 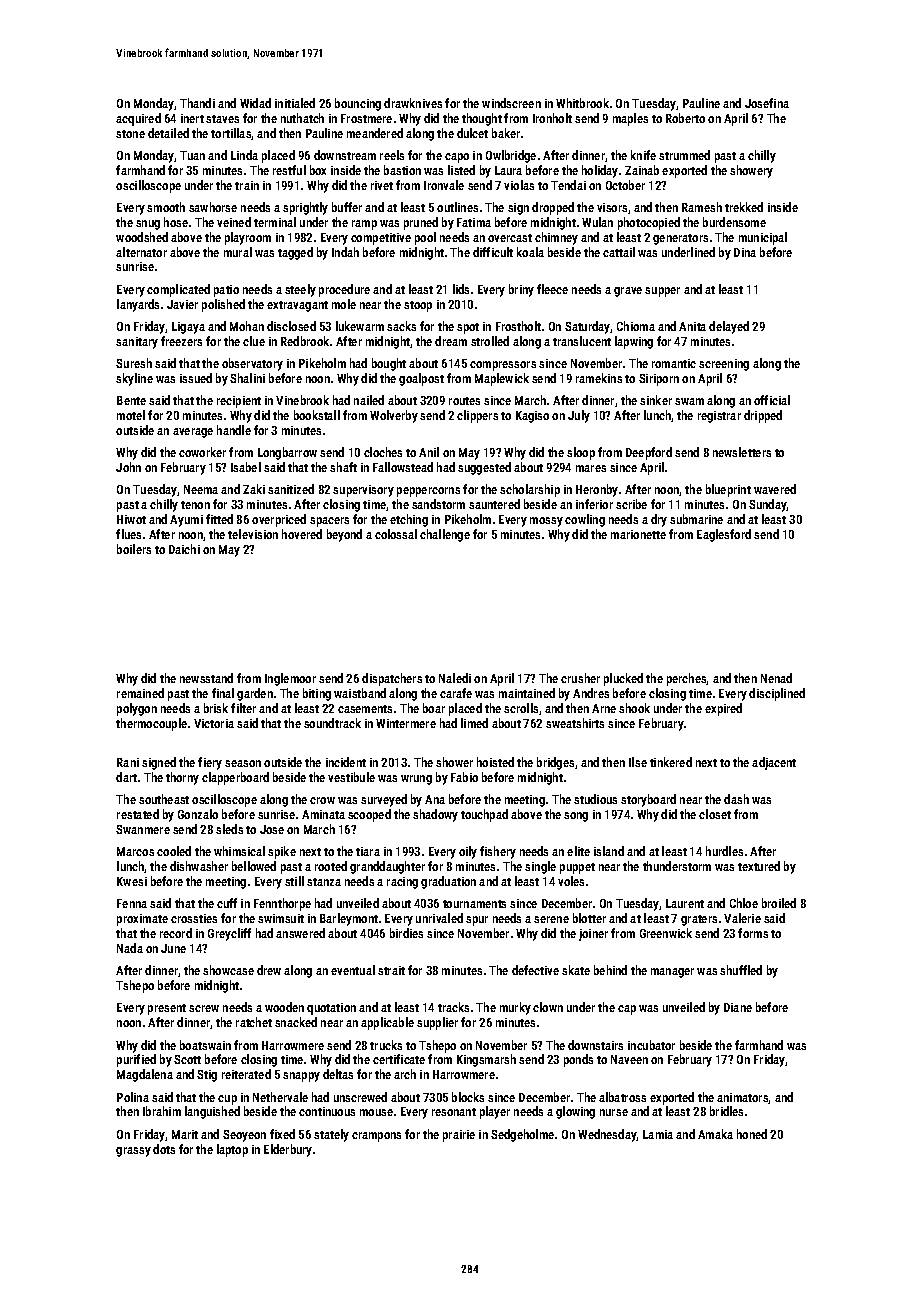 I want to click on disciplined, so click(x=777, y=694).
